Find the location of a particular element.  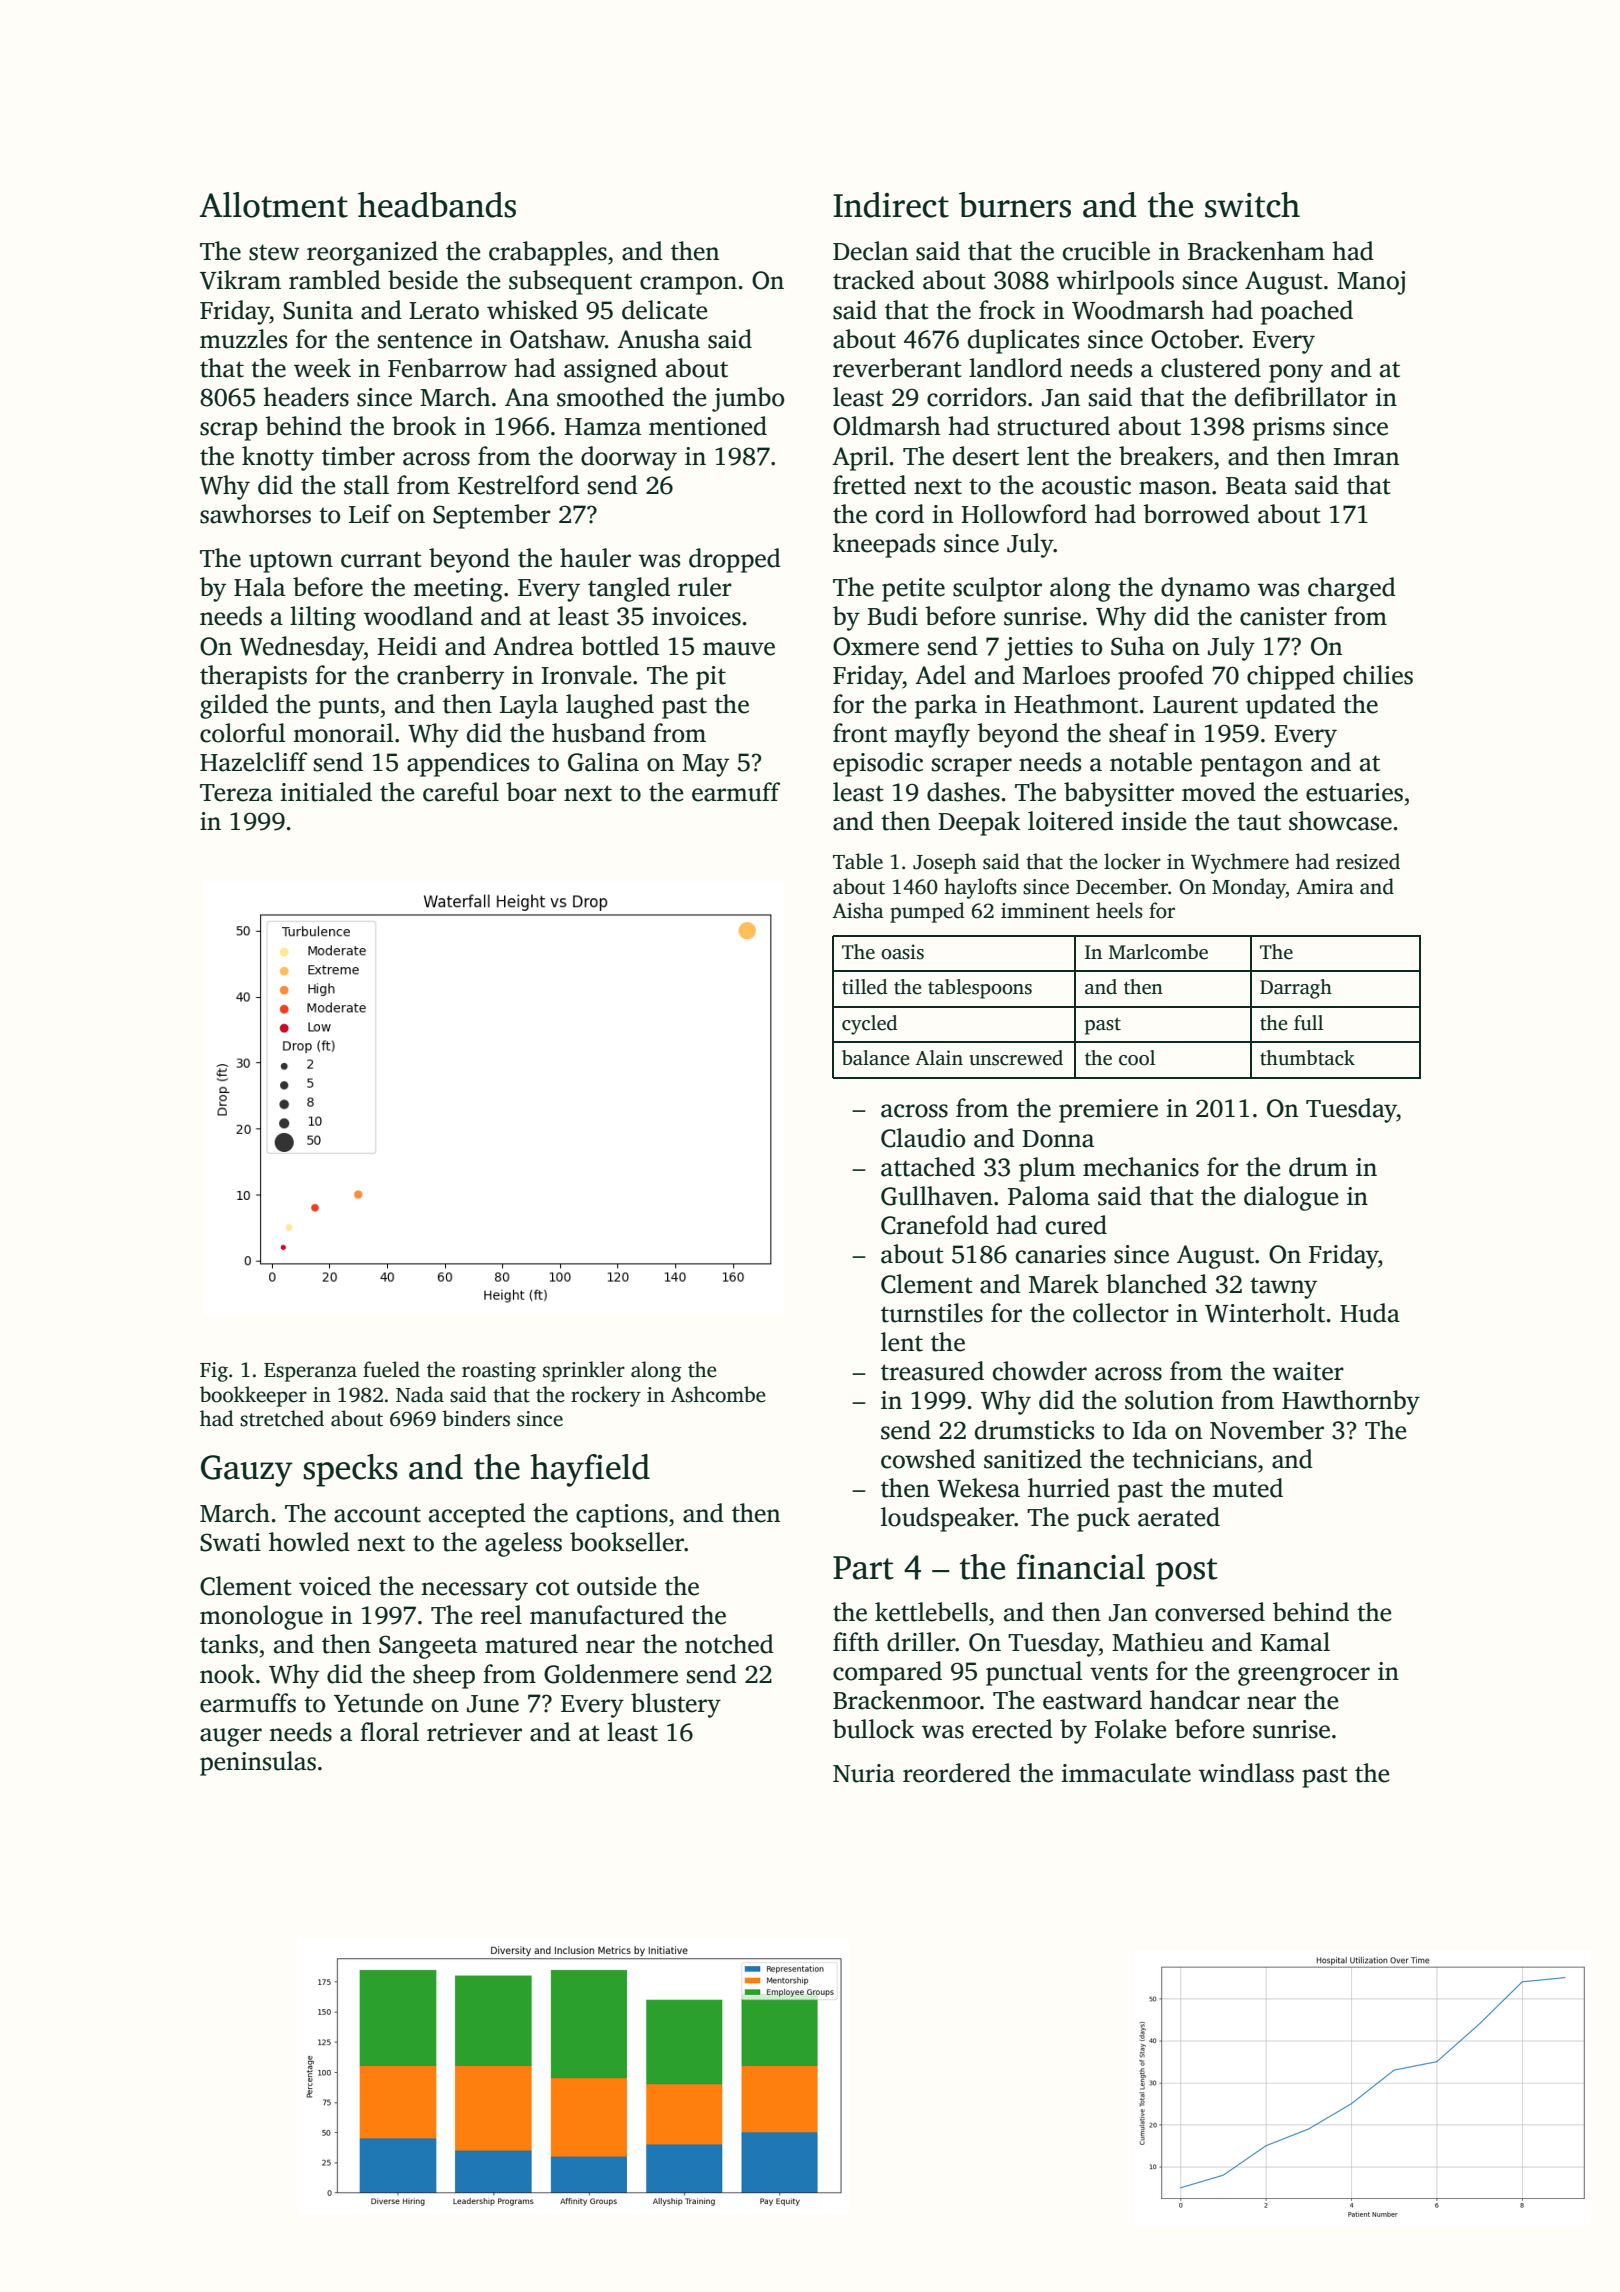

nook is located at coordinates (227, 1674).
